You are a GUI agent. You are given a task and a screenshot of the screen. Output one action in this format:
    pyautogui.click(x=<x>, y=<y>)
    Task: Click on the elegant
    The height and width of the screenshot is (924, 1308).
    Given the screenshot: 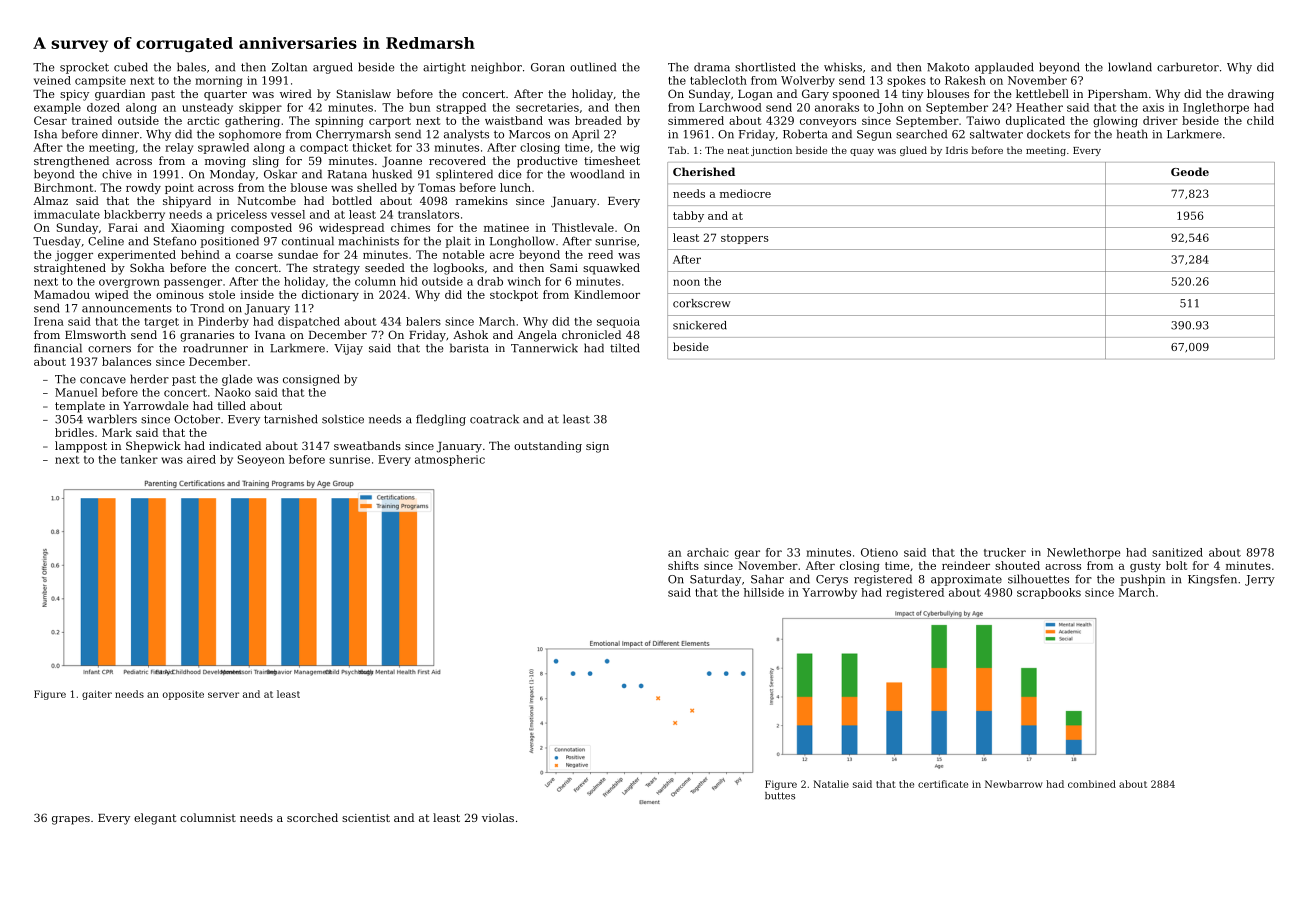 What is the action you would take?
    pyautogui.click(x=155, y=819)
